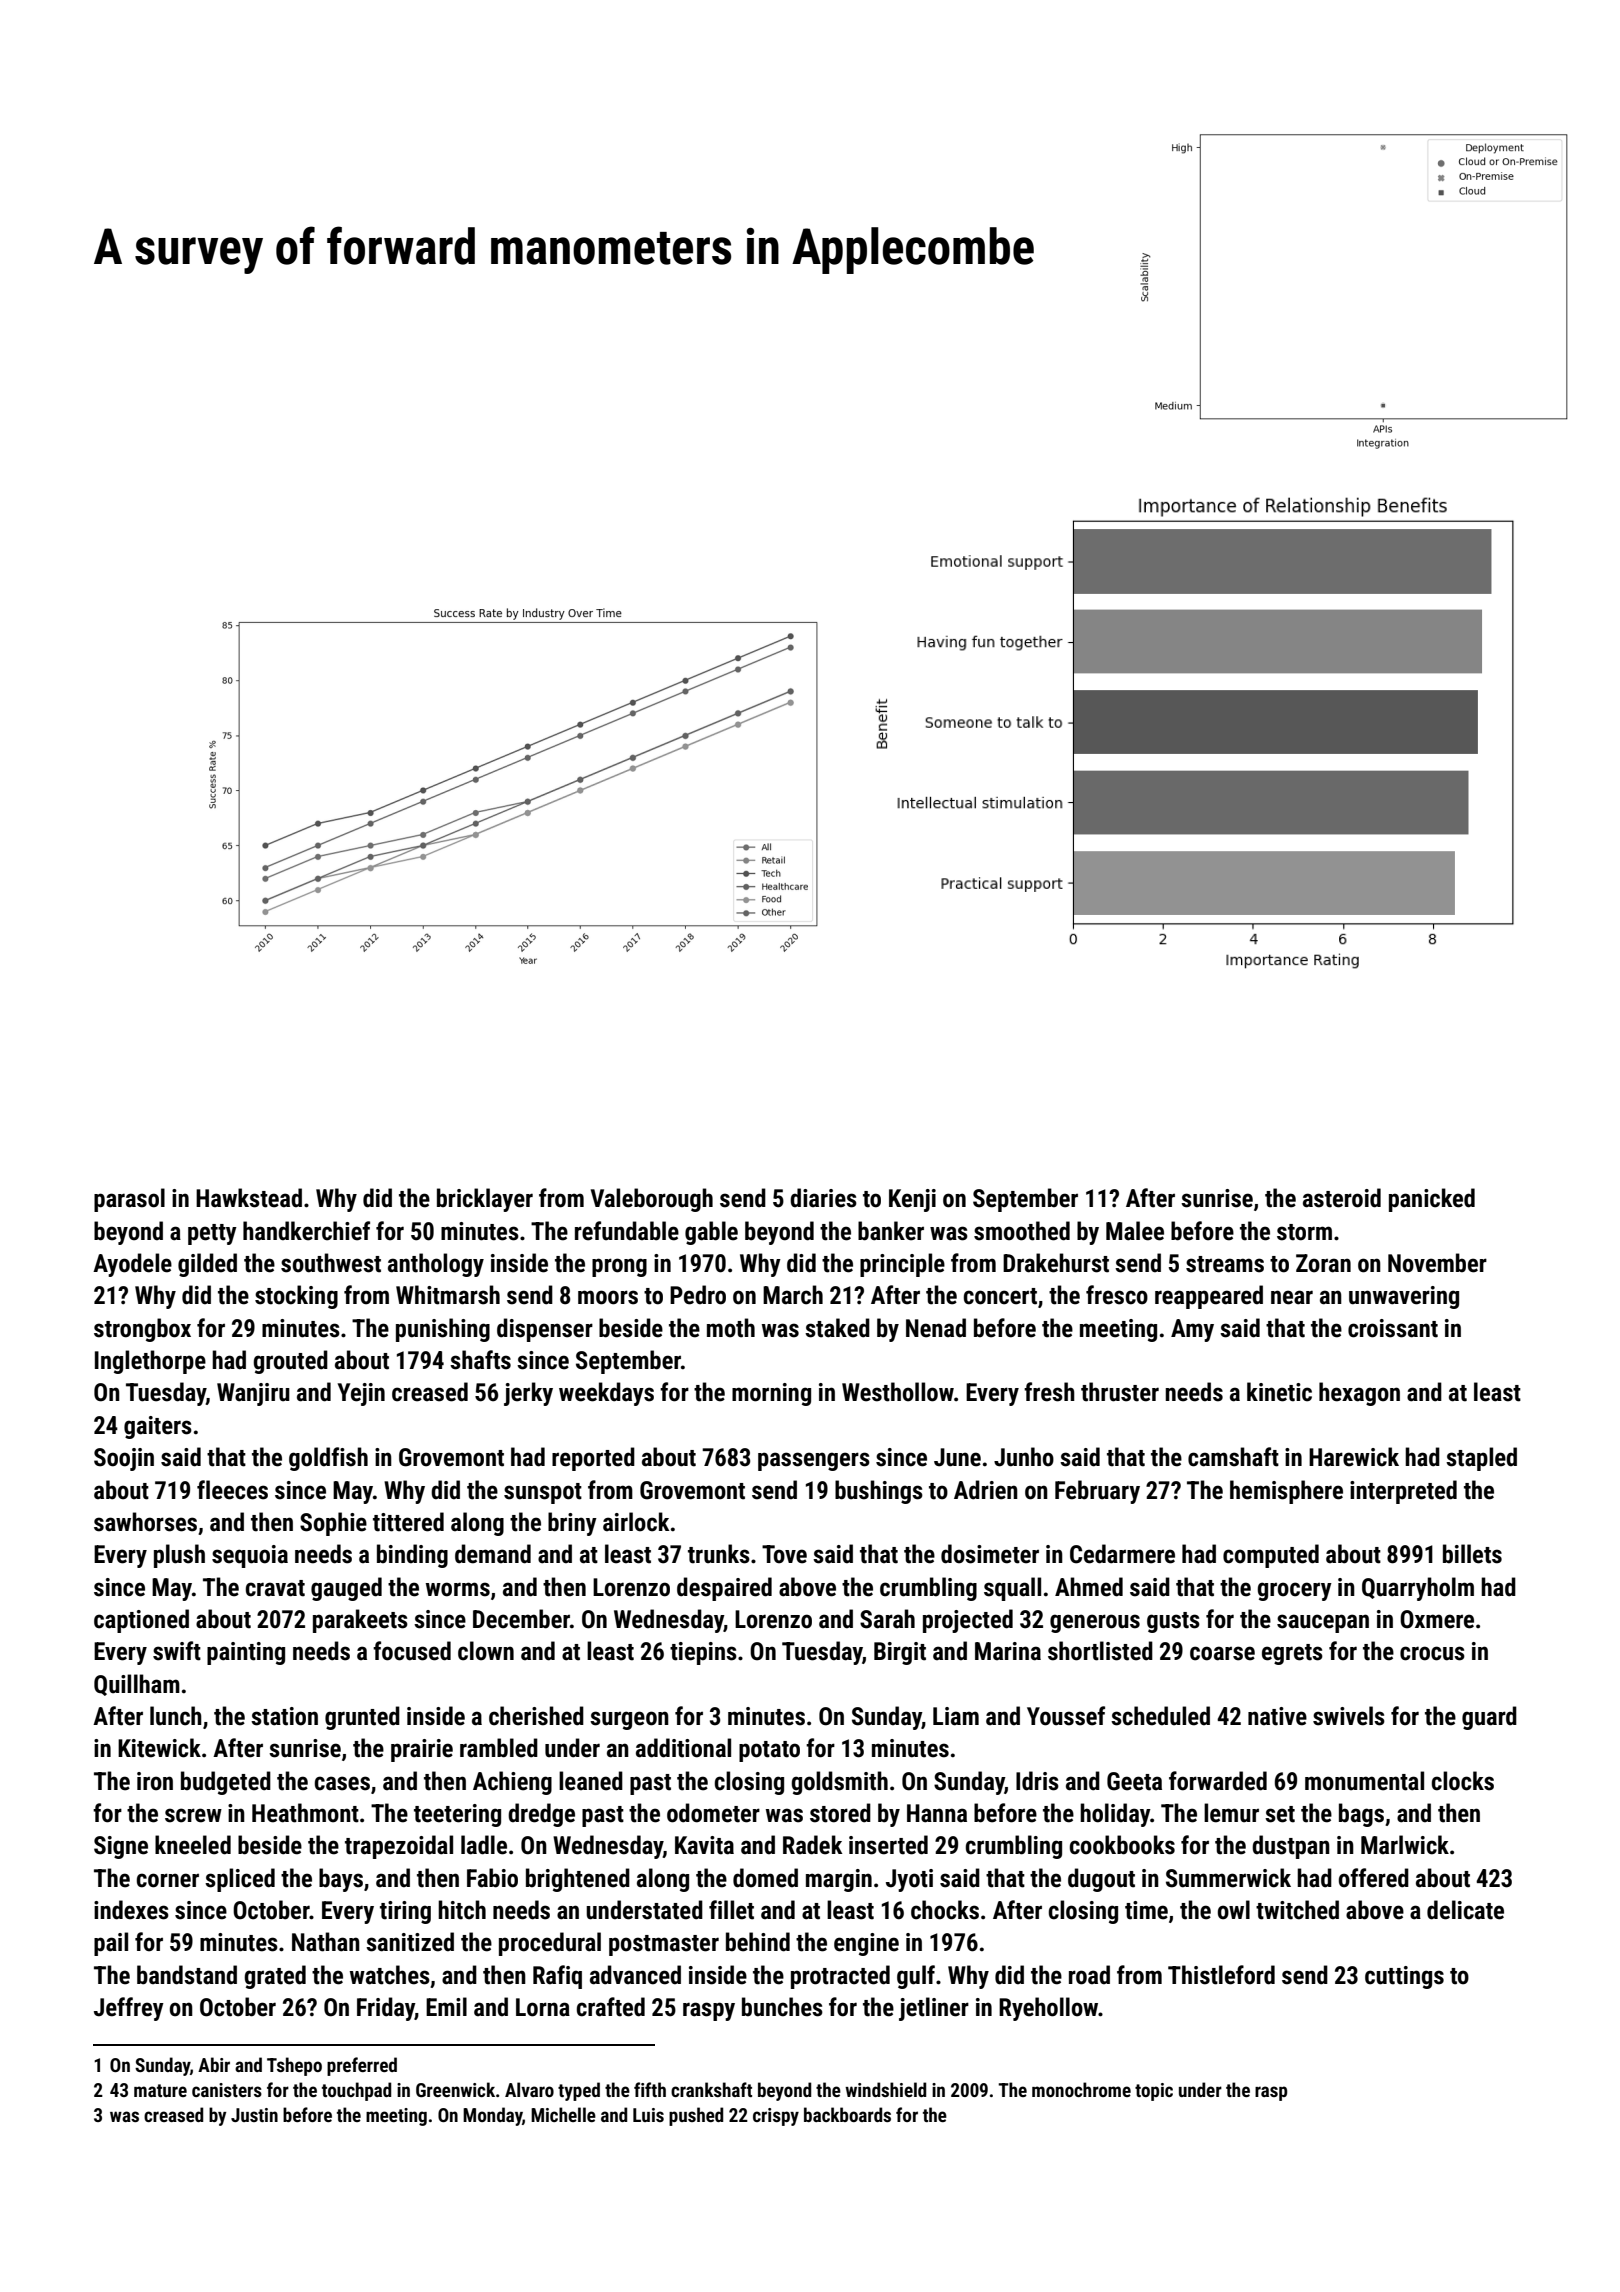  What do you see at coordinates (290, 1362) in the image?
I see `grouted` at bounding box center [290, 1362].
